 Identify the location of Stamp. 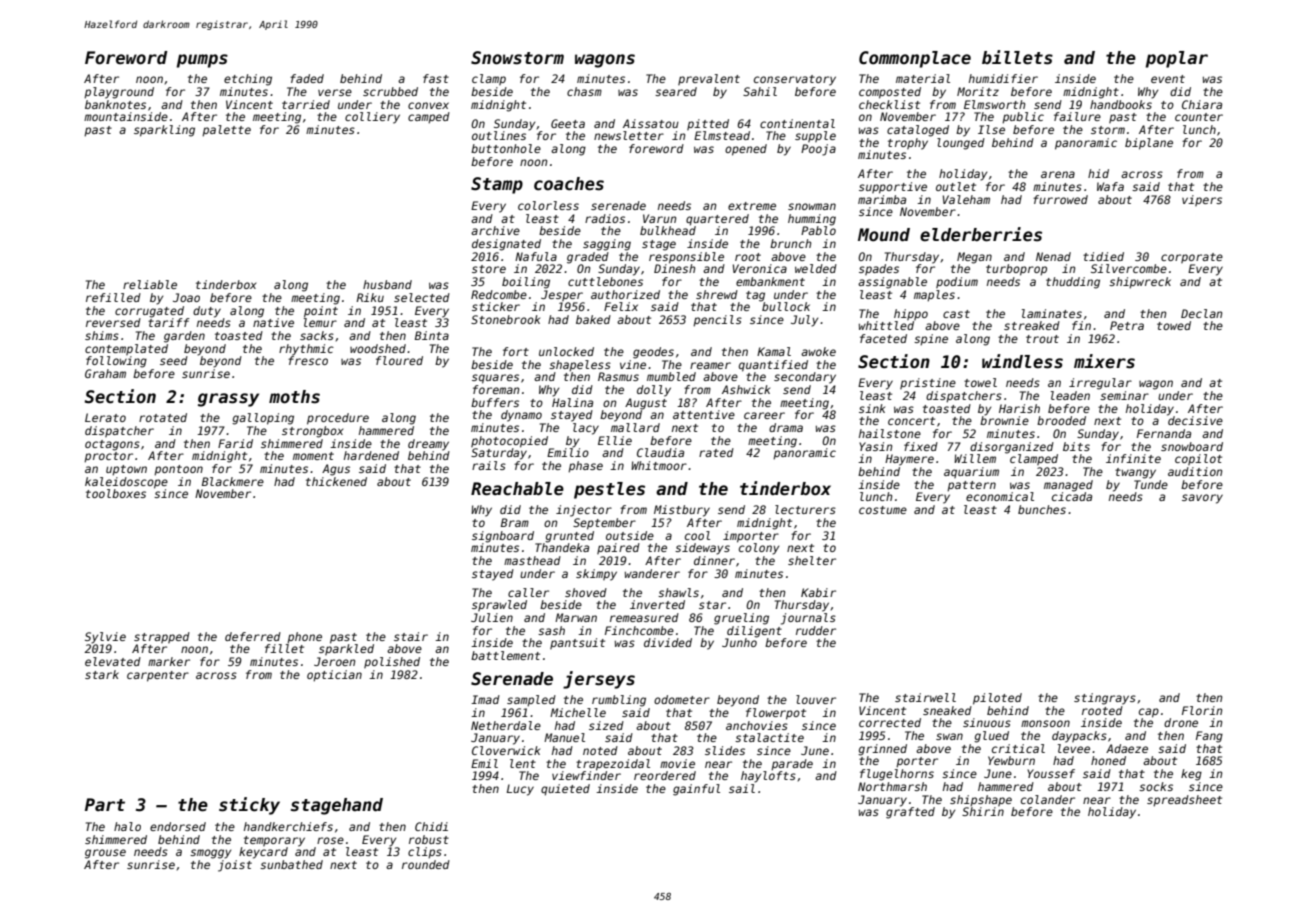
(497, 185).
